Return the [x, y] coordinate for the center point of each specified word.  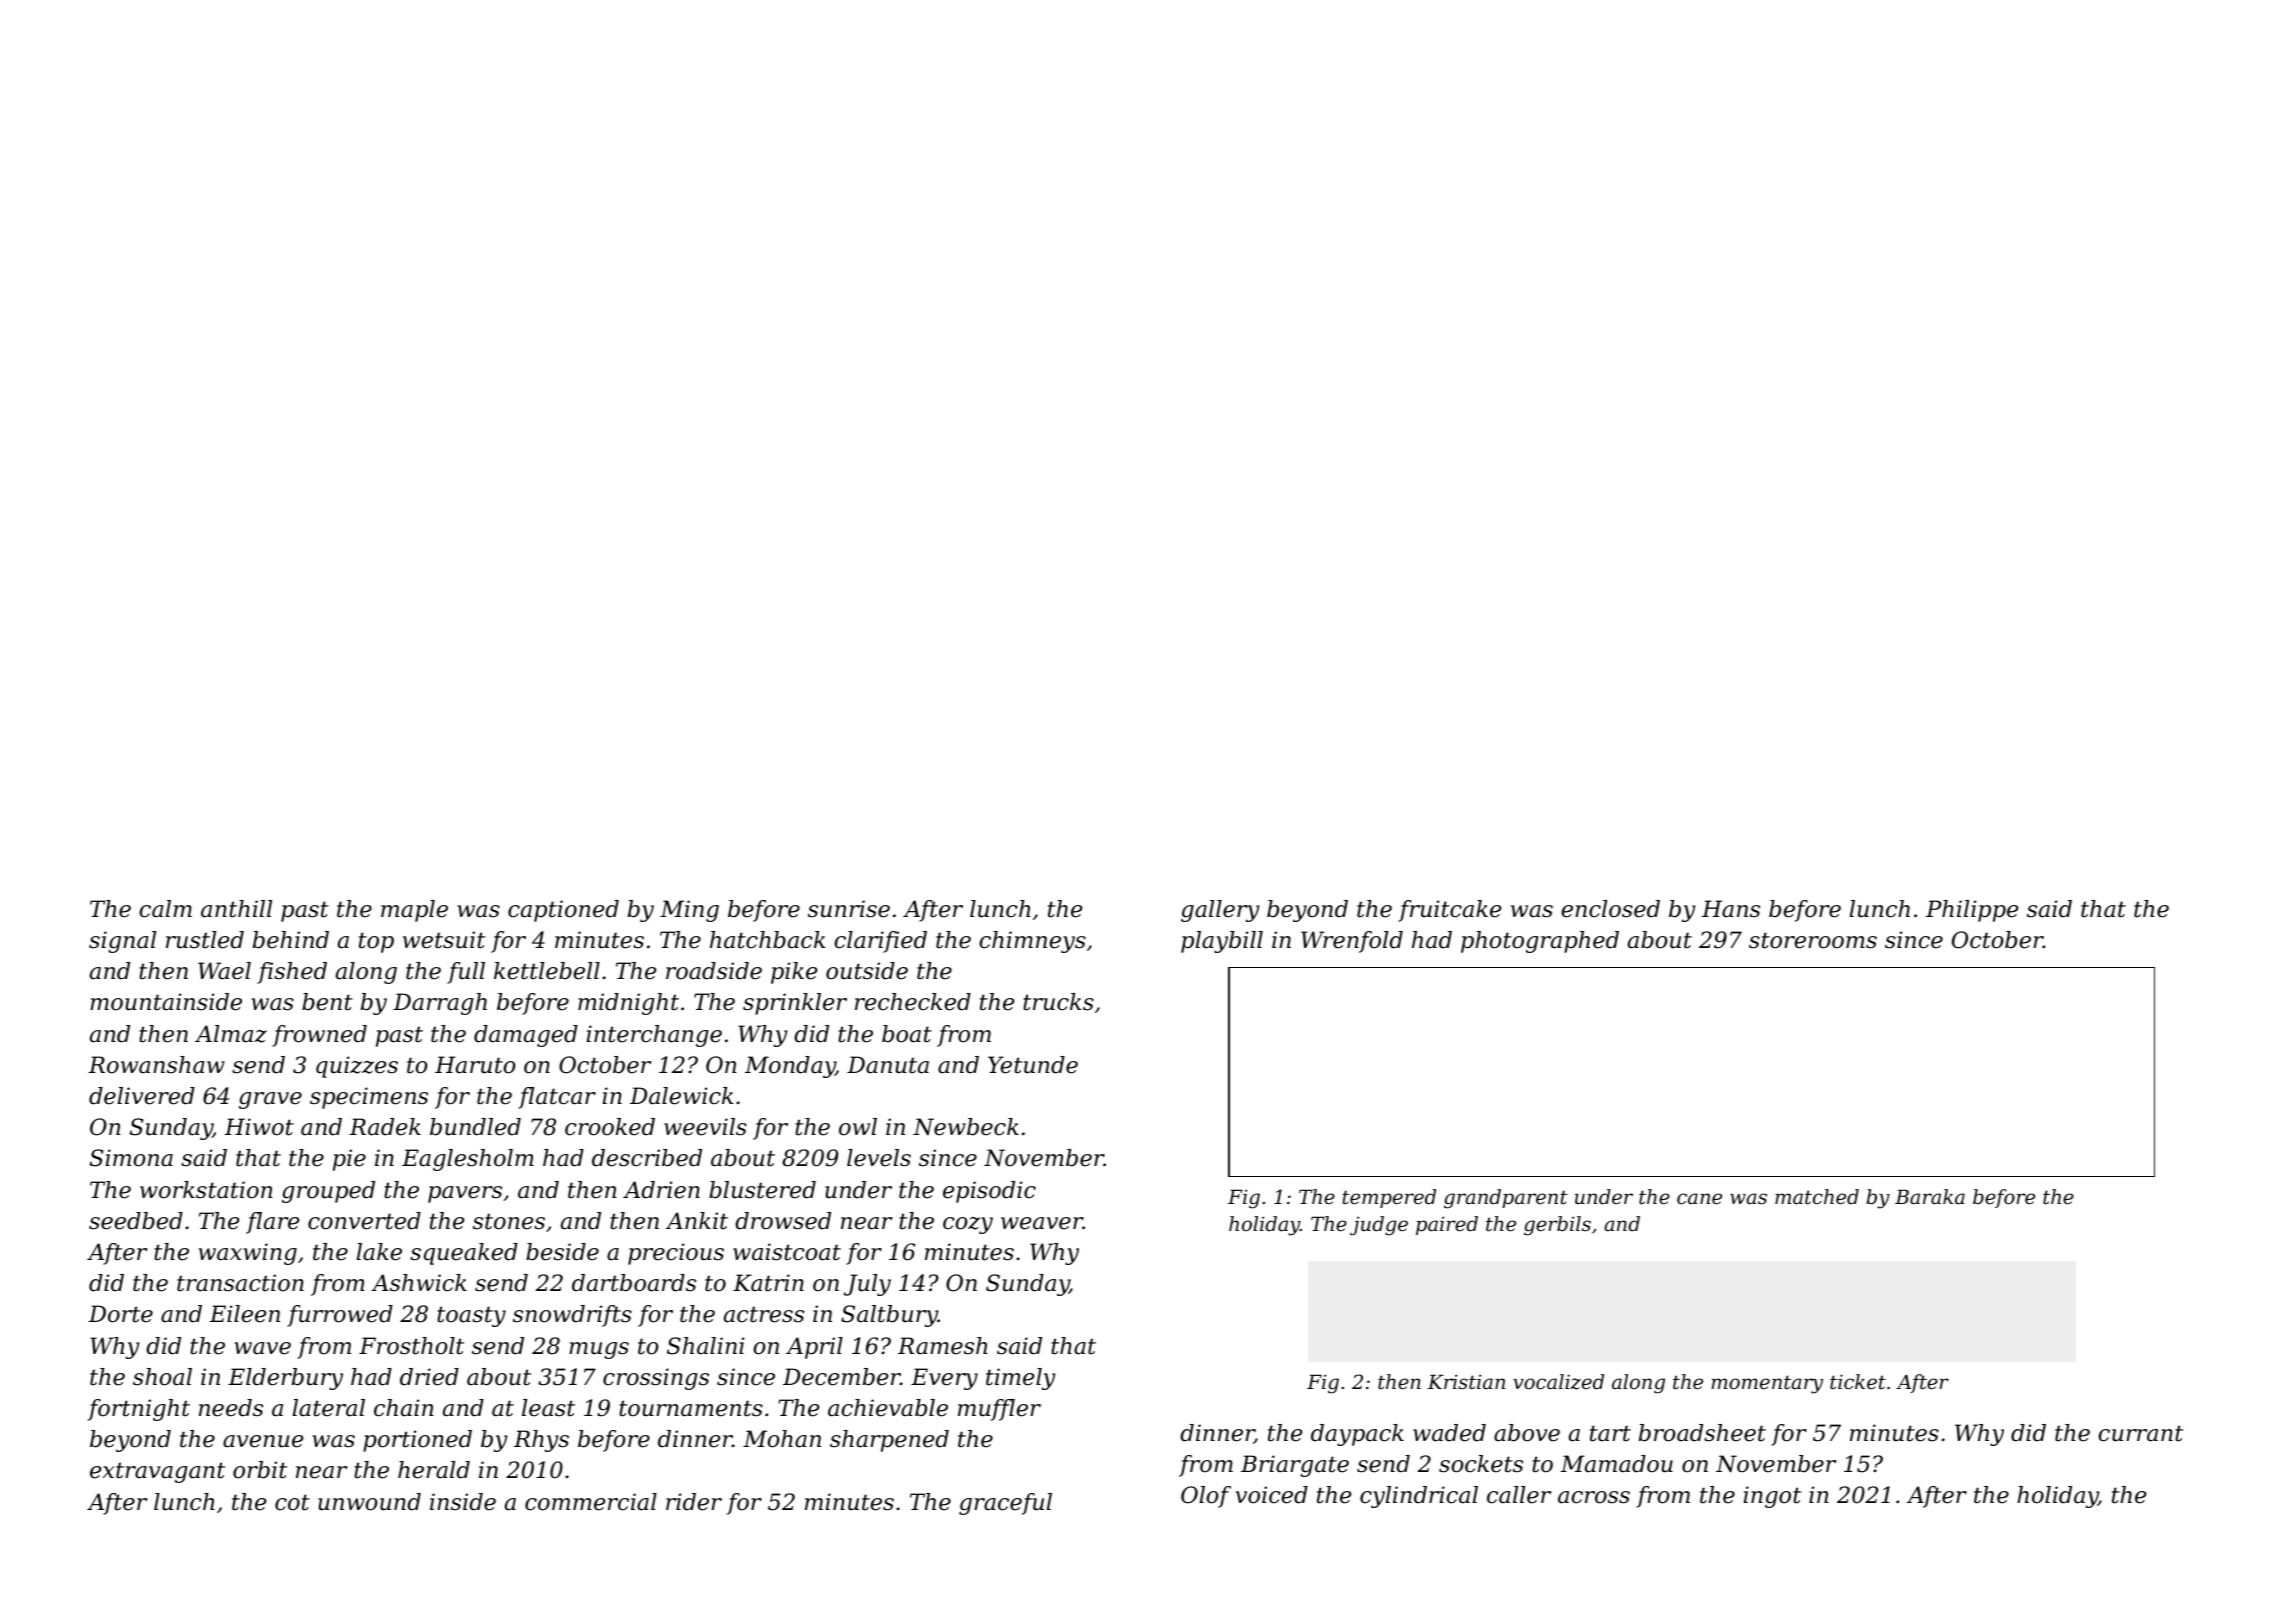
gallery [1220, 911]
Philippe [1972, 911]
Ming [689, 911]
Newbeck [966, 1127]
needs [231, 1408]
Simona [131, 1158]
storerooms [1813, 940]
